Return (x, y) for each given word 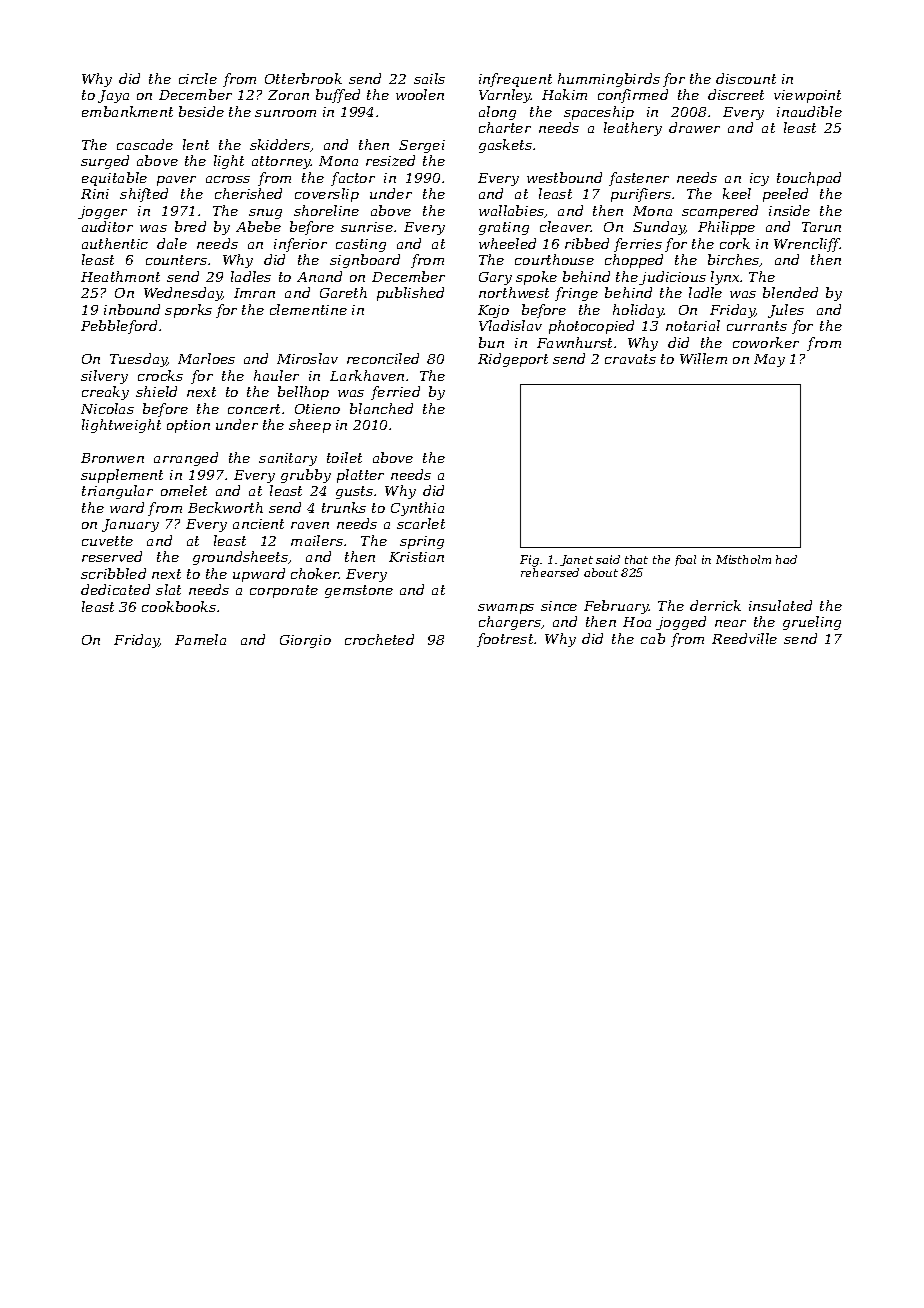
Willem (703, 358)
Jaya (113, 96)
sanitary (288, 459)
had (786, 559)
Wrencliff (807, 245)
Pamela (200, 639)
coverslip (327, 195)
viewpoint (807, 96)
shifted (144, 195)
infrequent (515, 80)
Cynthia (417, 509)
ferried (395, 393)
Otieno (317, 409)
